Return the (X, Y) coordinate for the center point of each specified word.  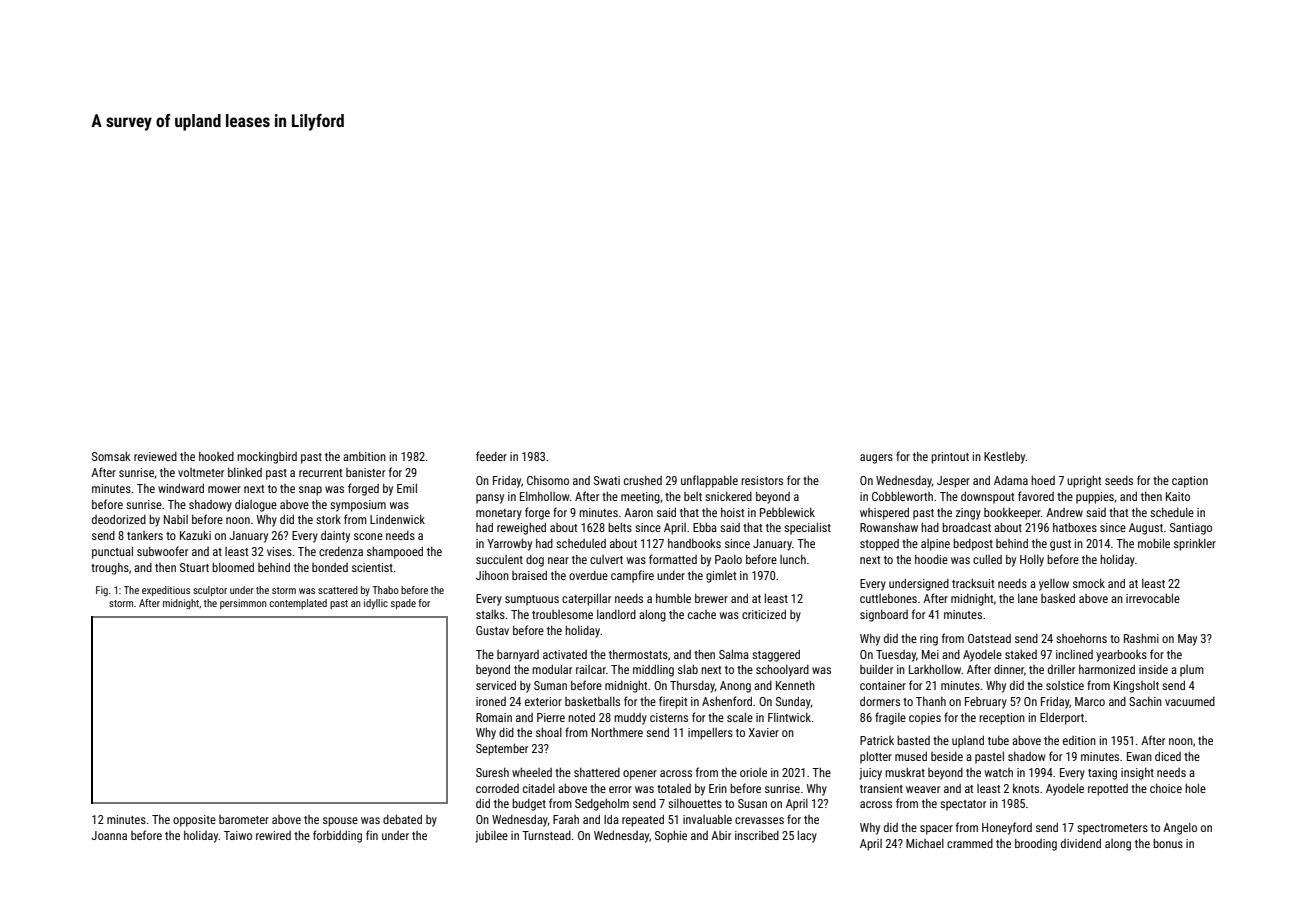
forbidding (337, 836)
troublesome (562, 614)
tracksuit (973, 583)
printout (950, 458)
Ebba (705, 527)
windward (181, 488)
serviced (496, 685)
